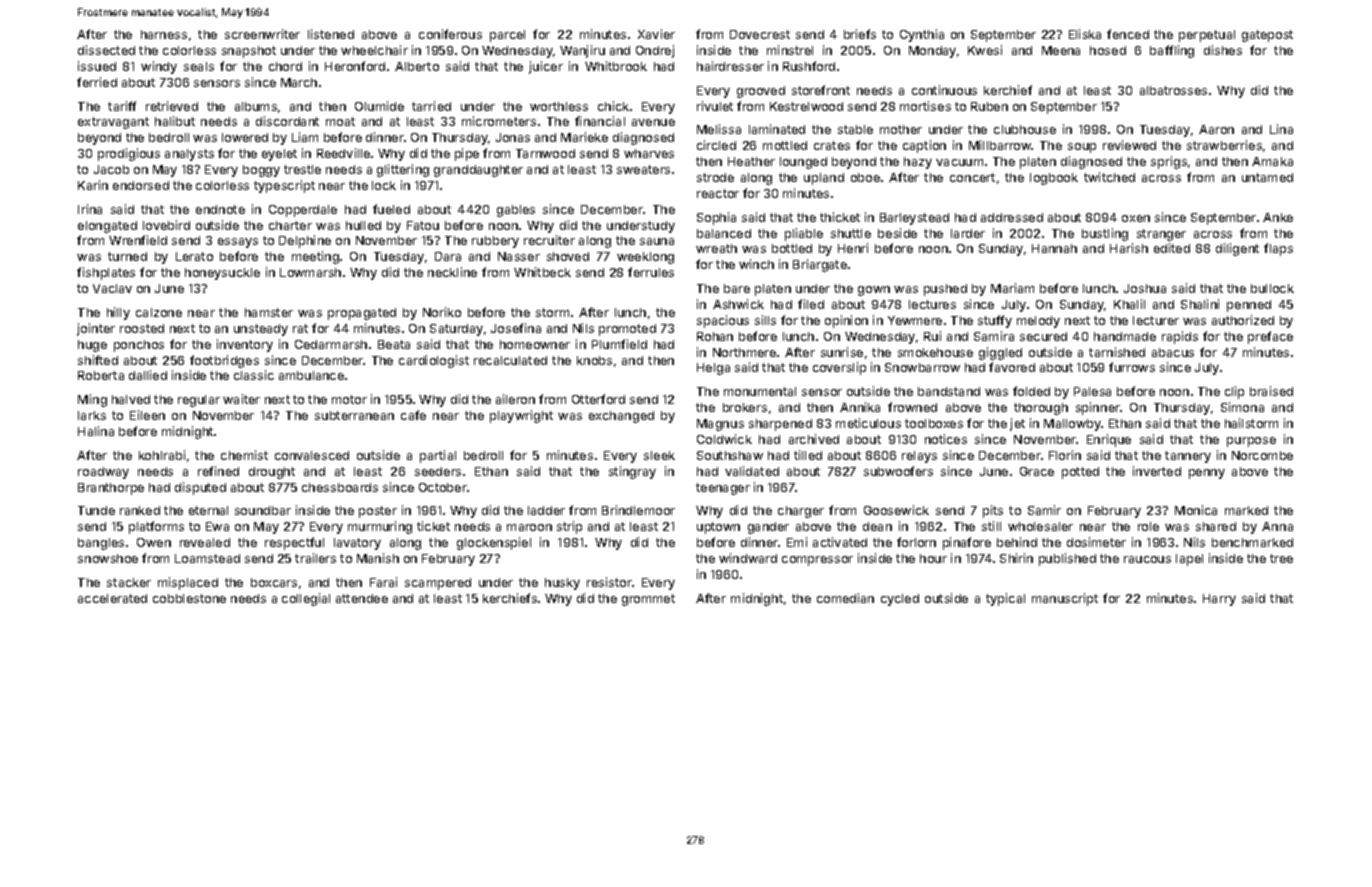  I want to click on abacus, so click(1173, 352).
